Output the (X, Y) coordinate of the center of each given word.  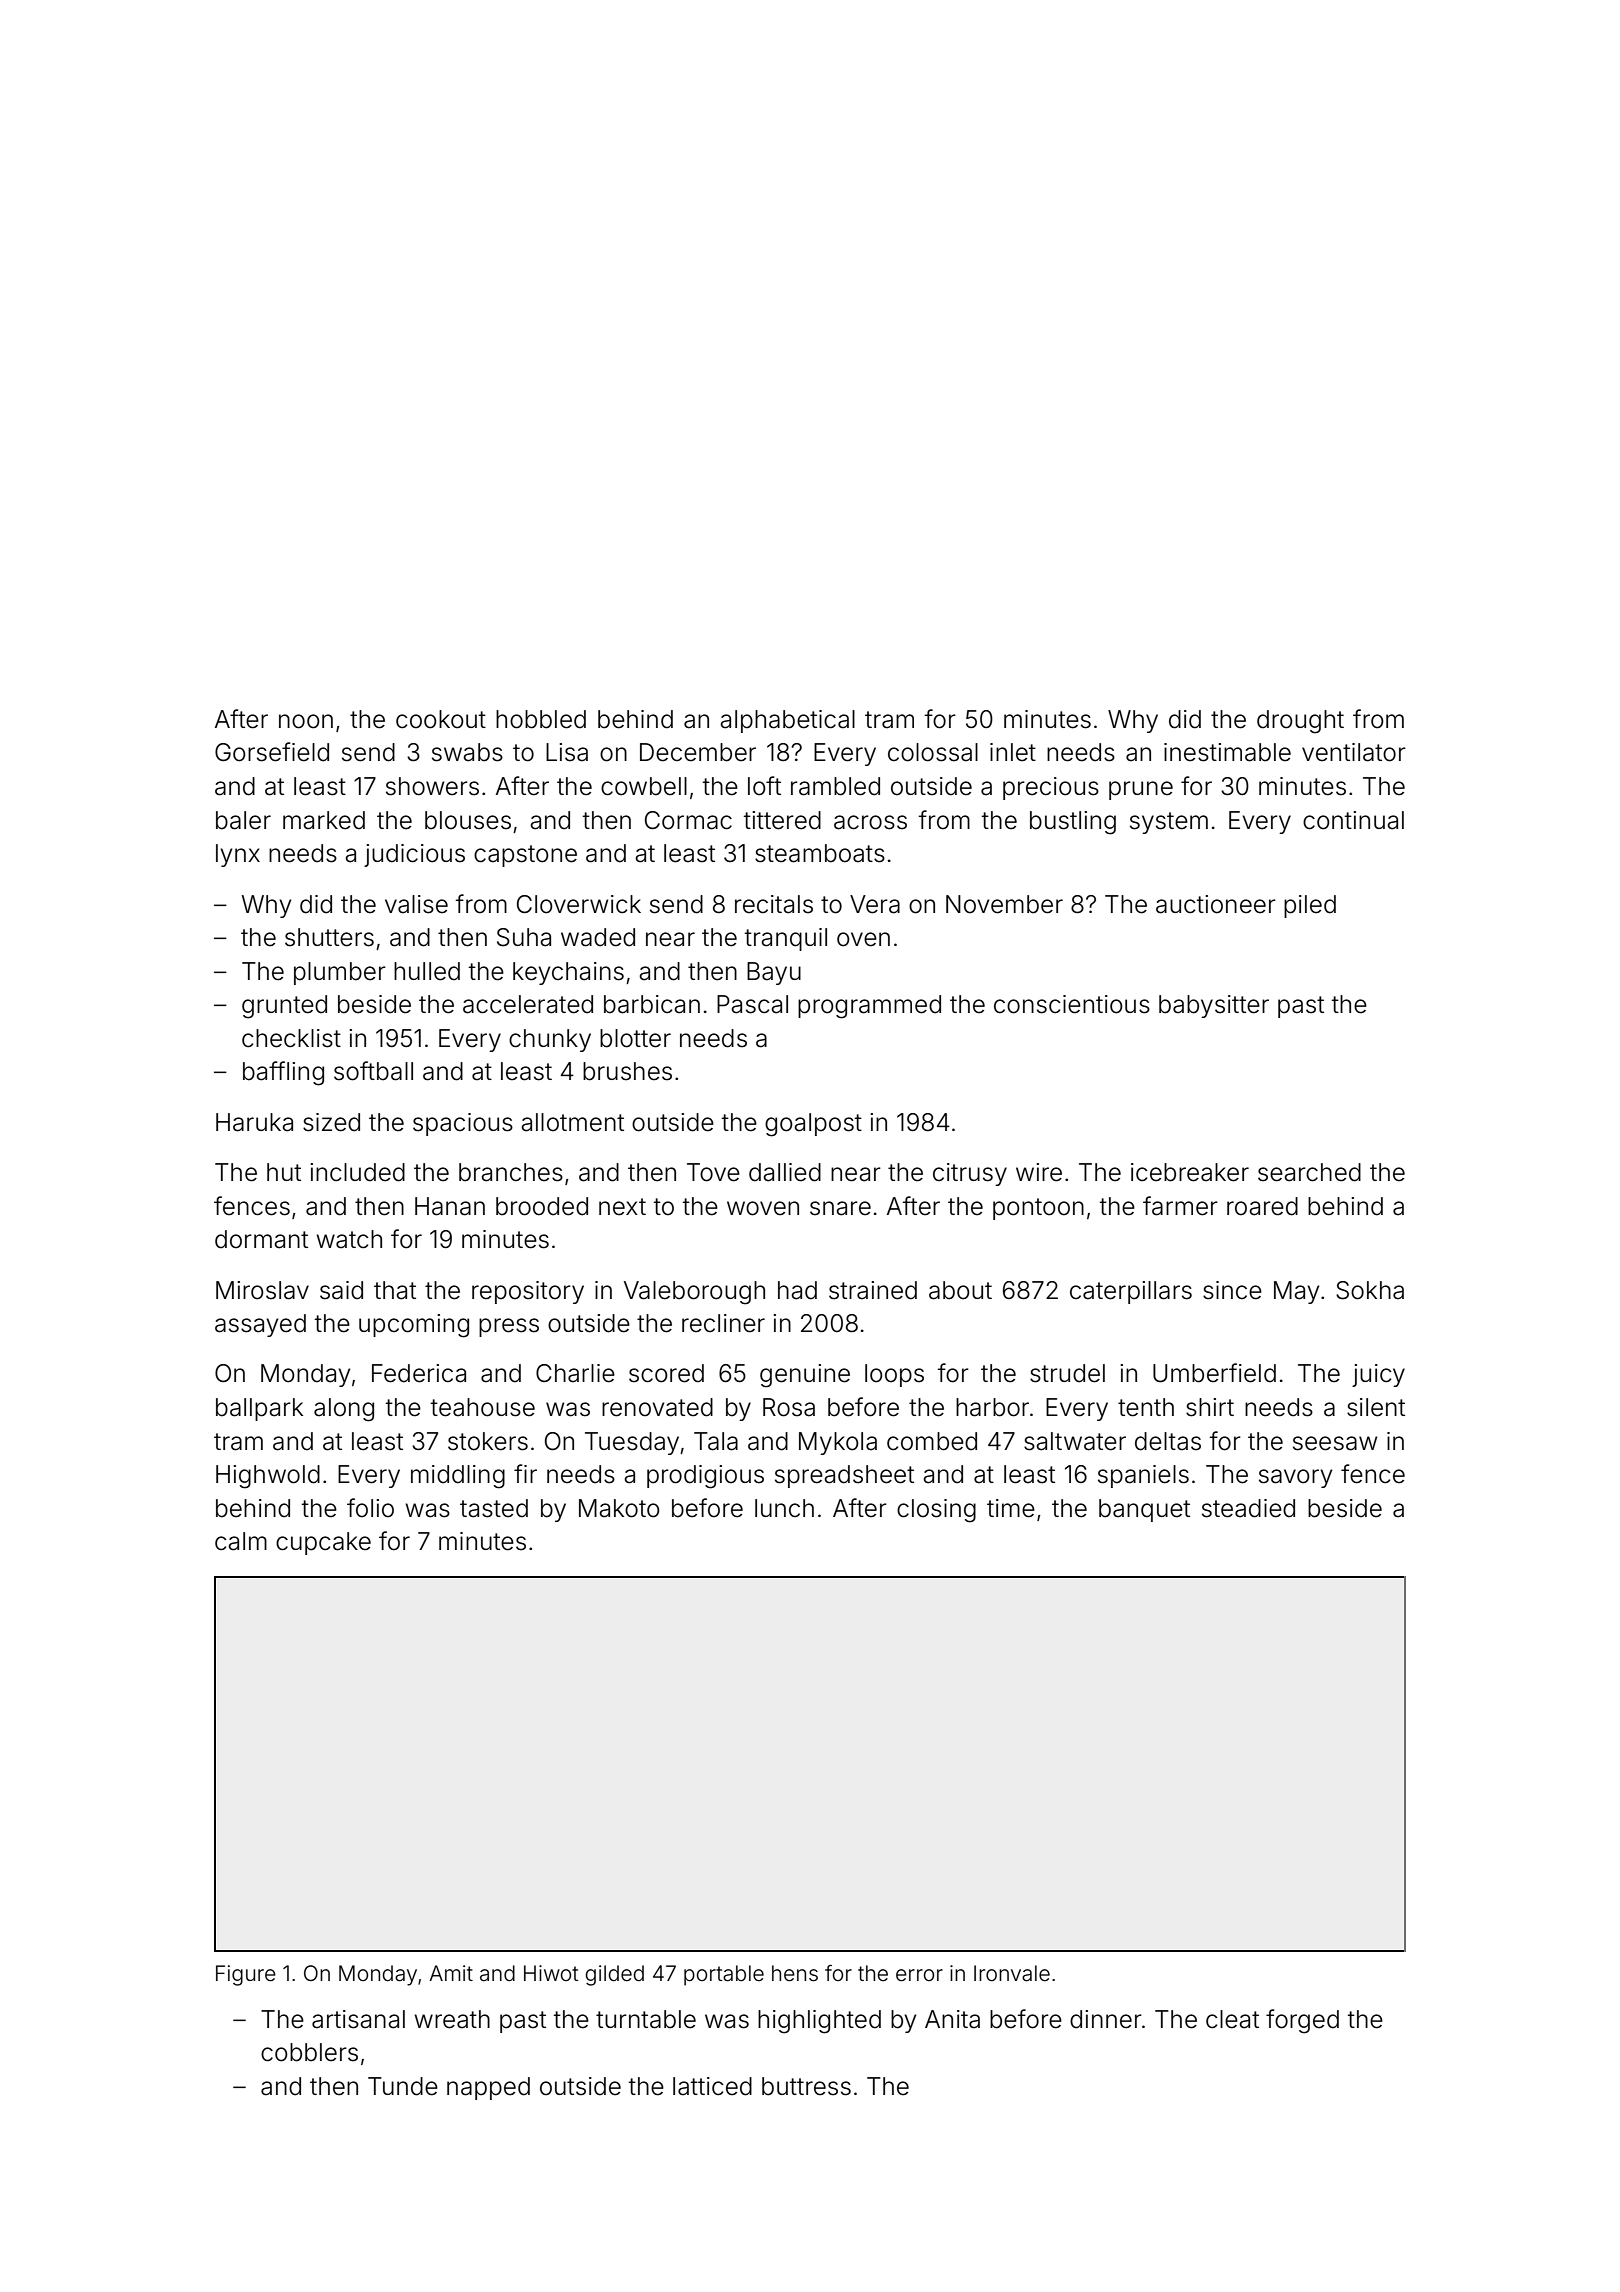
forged (1302, 2021)
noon (306, 721)
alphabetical (787, 721)
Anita (952, 2019)
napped (488, 2088)
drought (1300, 722)
